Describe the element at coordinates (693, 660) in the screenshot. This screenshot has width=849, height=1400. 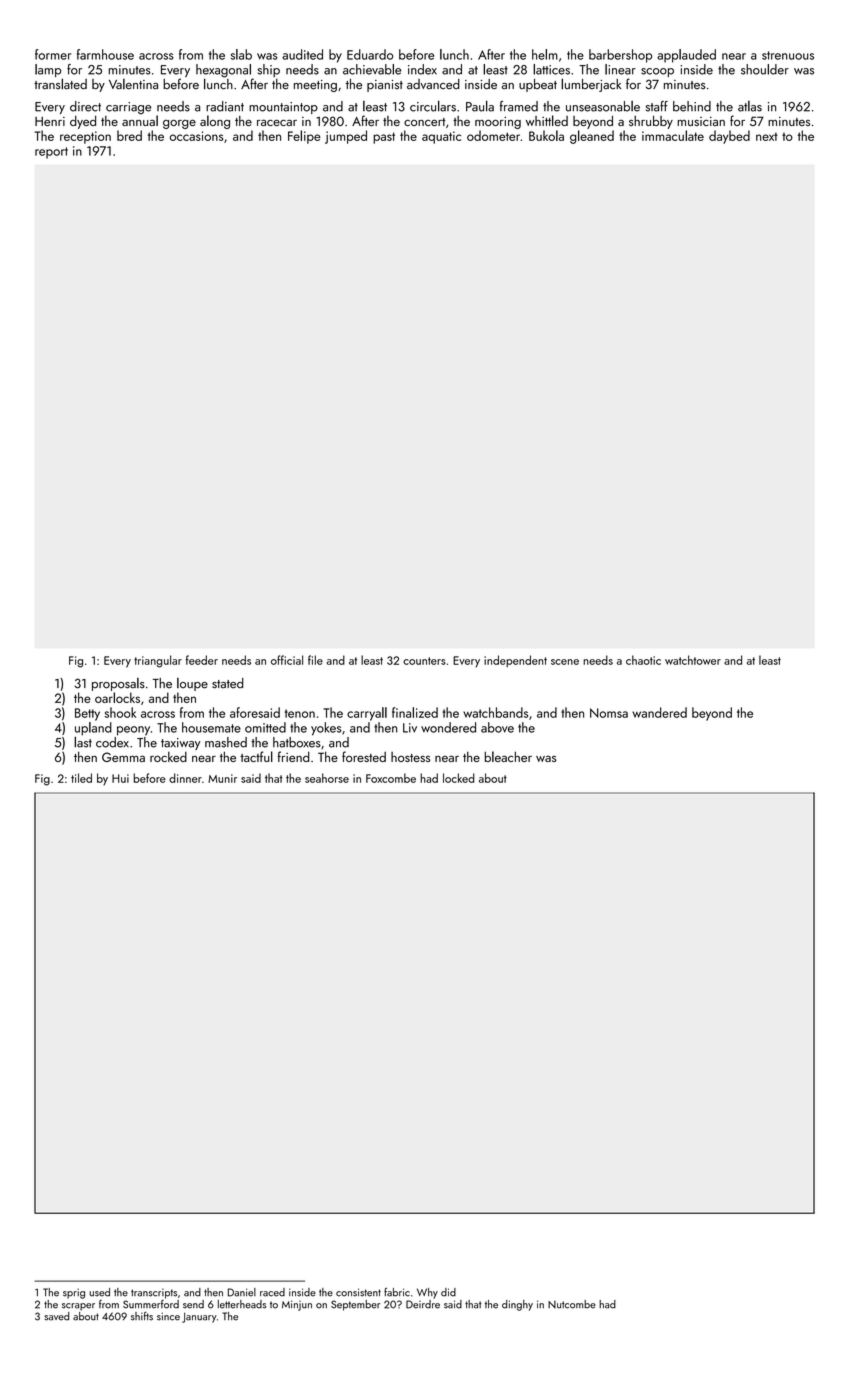
I see `watchtower` at that location.
